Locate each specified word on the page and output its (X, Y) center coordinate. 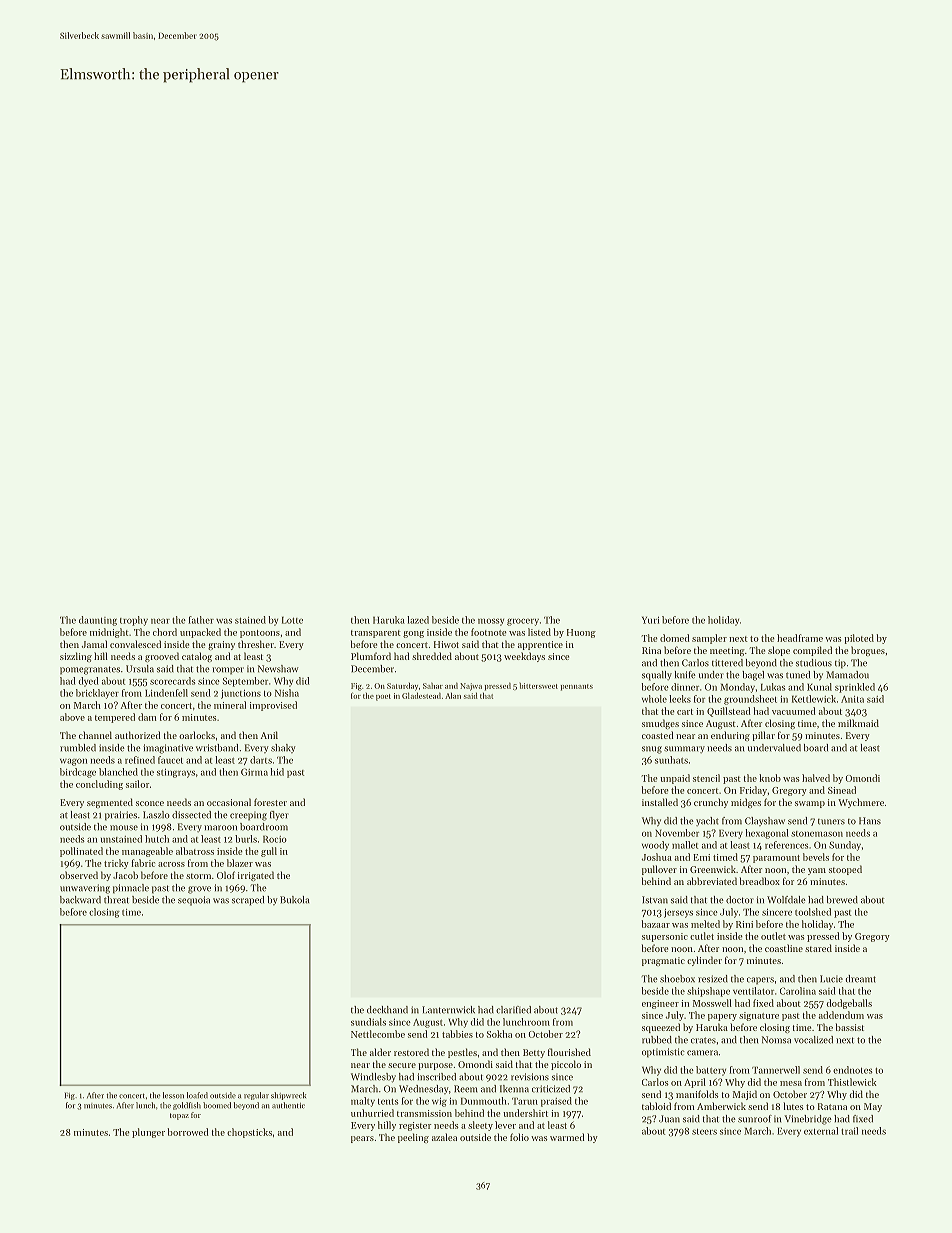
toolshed (813, 912)
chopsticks (249, 1133)
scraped (248, 901)
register (415, 1126)
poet (383, 697)
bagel (753, 676)
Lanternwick (448, 1010)
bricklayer (97, 694)
